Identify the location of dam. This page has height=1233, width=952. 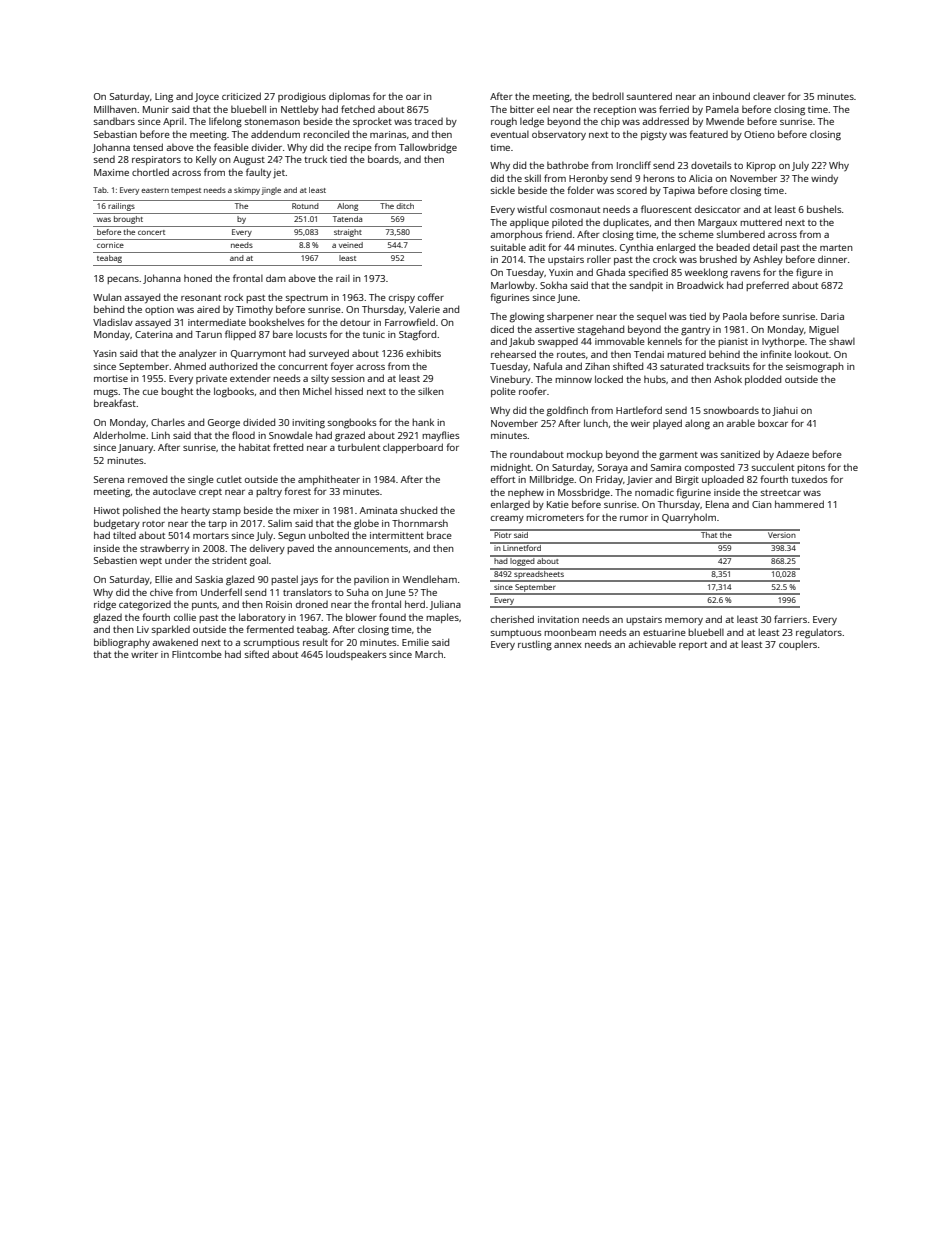
(276, 278).
